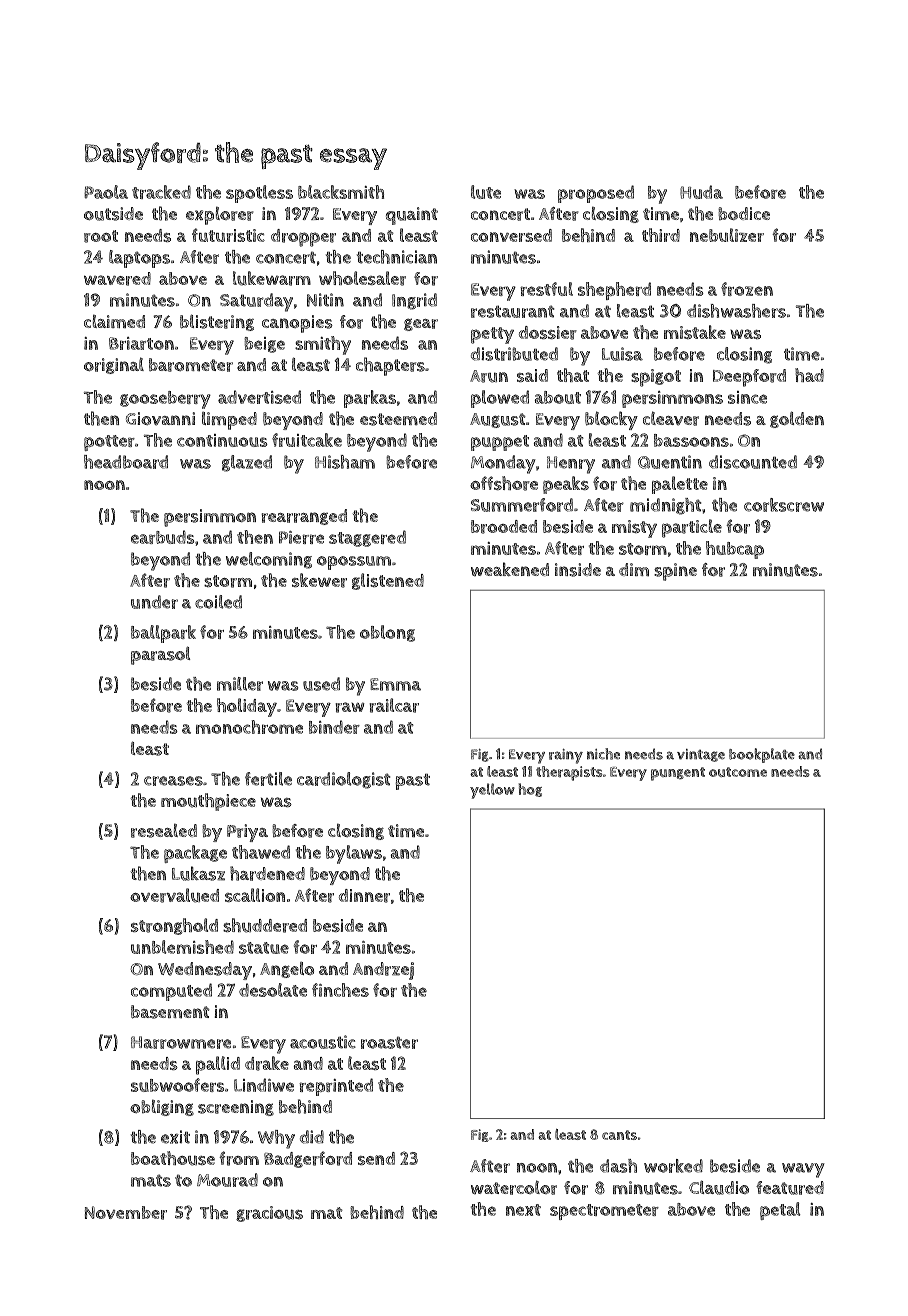 This page has height=1316, width=908. What do you see at coordinates (619, 1135) in the page?
I see `cants` at bounding box center [619, 1135].
